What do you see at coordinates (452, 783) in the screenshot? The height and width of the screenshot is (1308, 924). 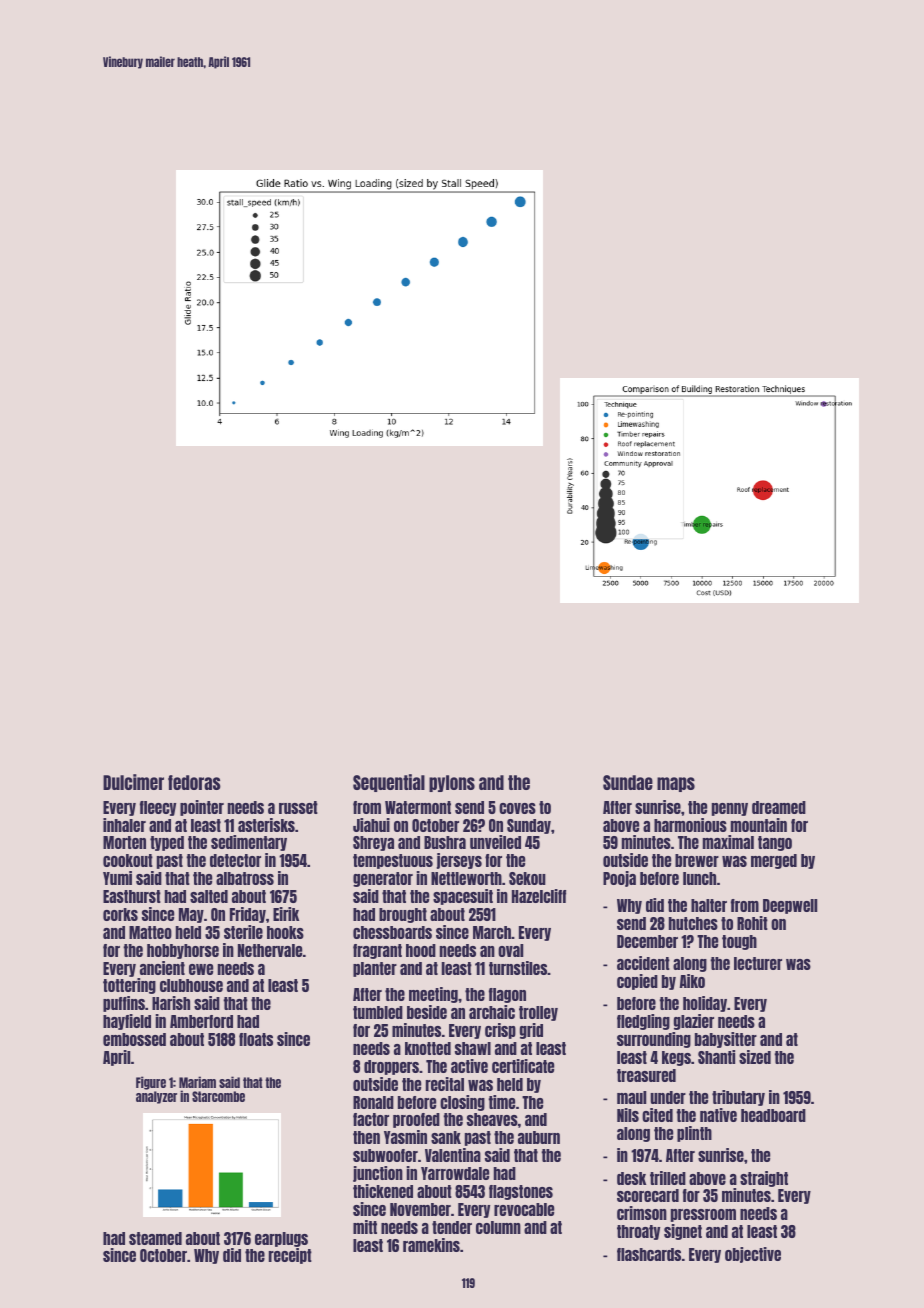 I see `pylons` at bounding box center [452, 783].
